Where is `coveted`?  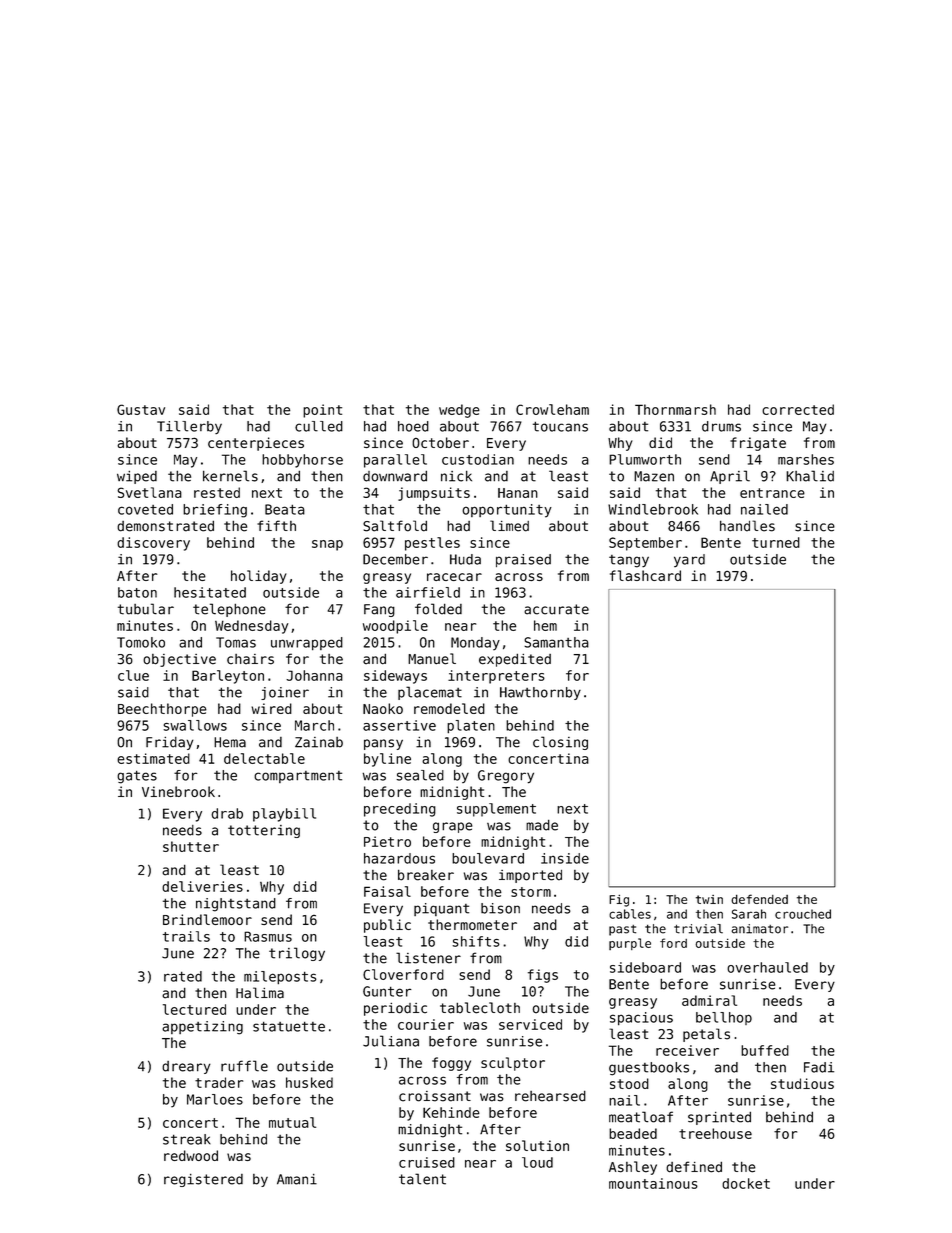
coveted is located at coordinates (145, 509).
